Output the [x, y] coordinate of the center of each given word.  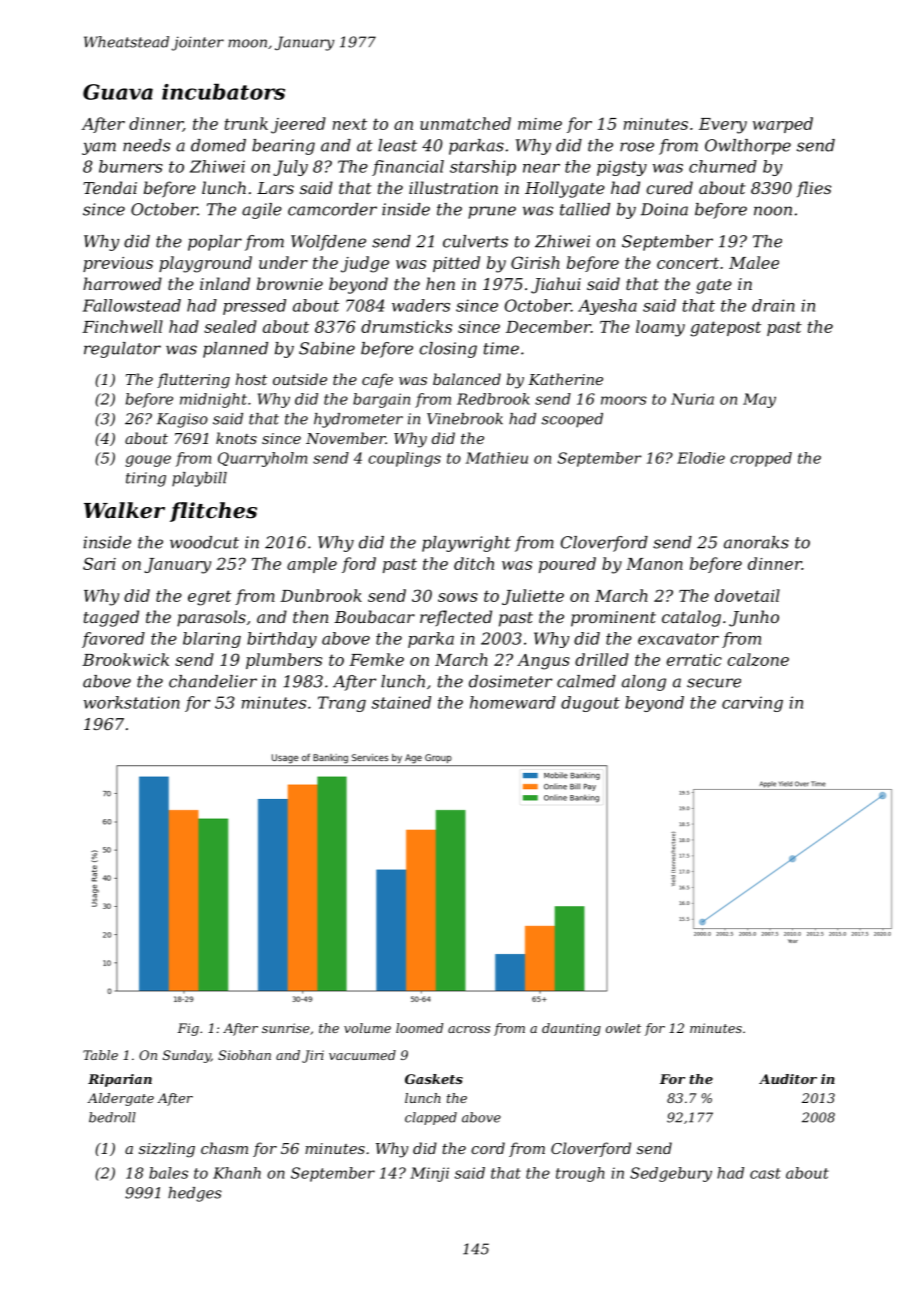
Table [100, 1055]
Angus [543, 662]
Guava [118, 92]
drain [773, 305]
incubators [223, 92]
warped [783, 125]
